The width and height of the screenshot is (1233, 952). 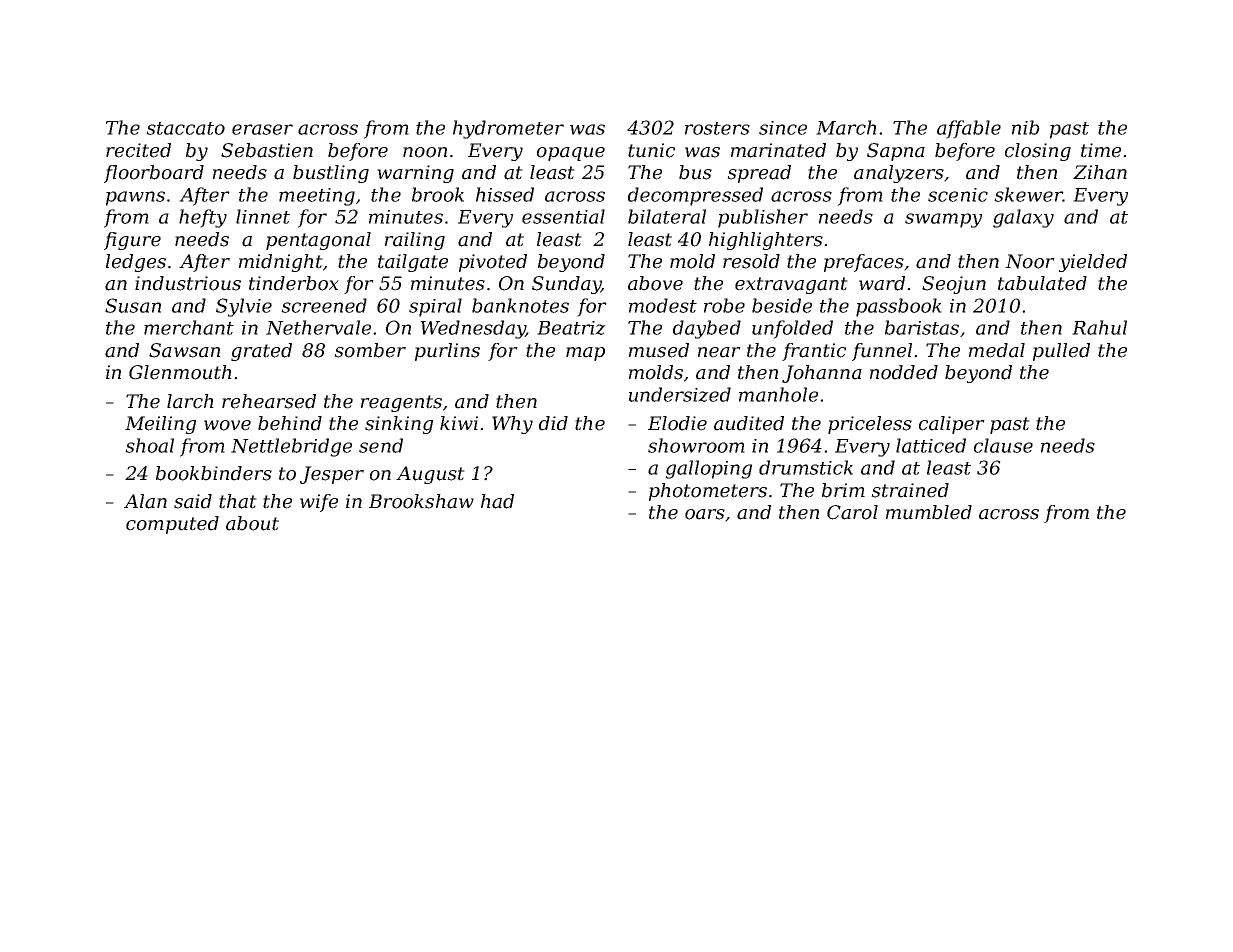 I want to click on near, so click(x=719, y=352).
